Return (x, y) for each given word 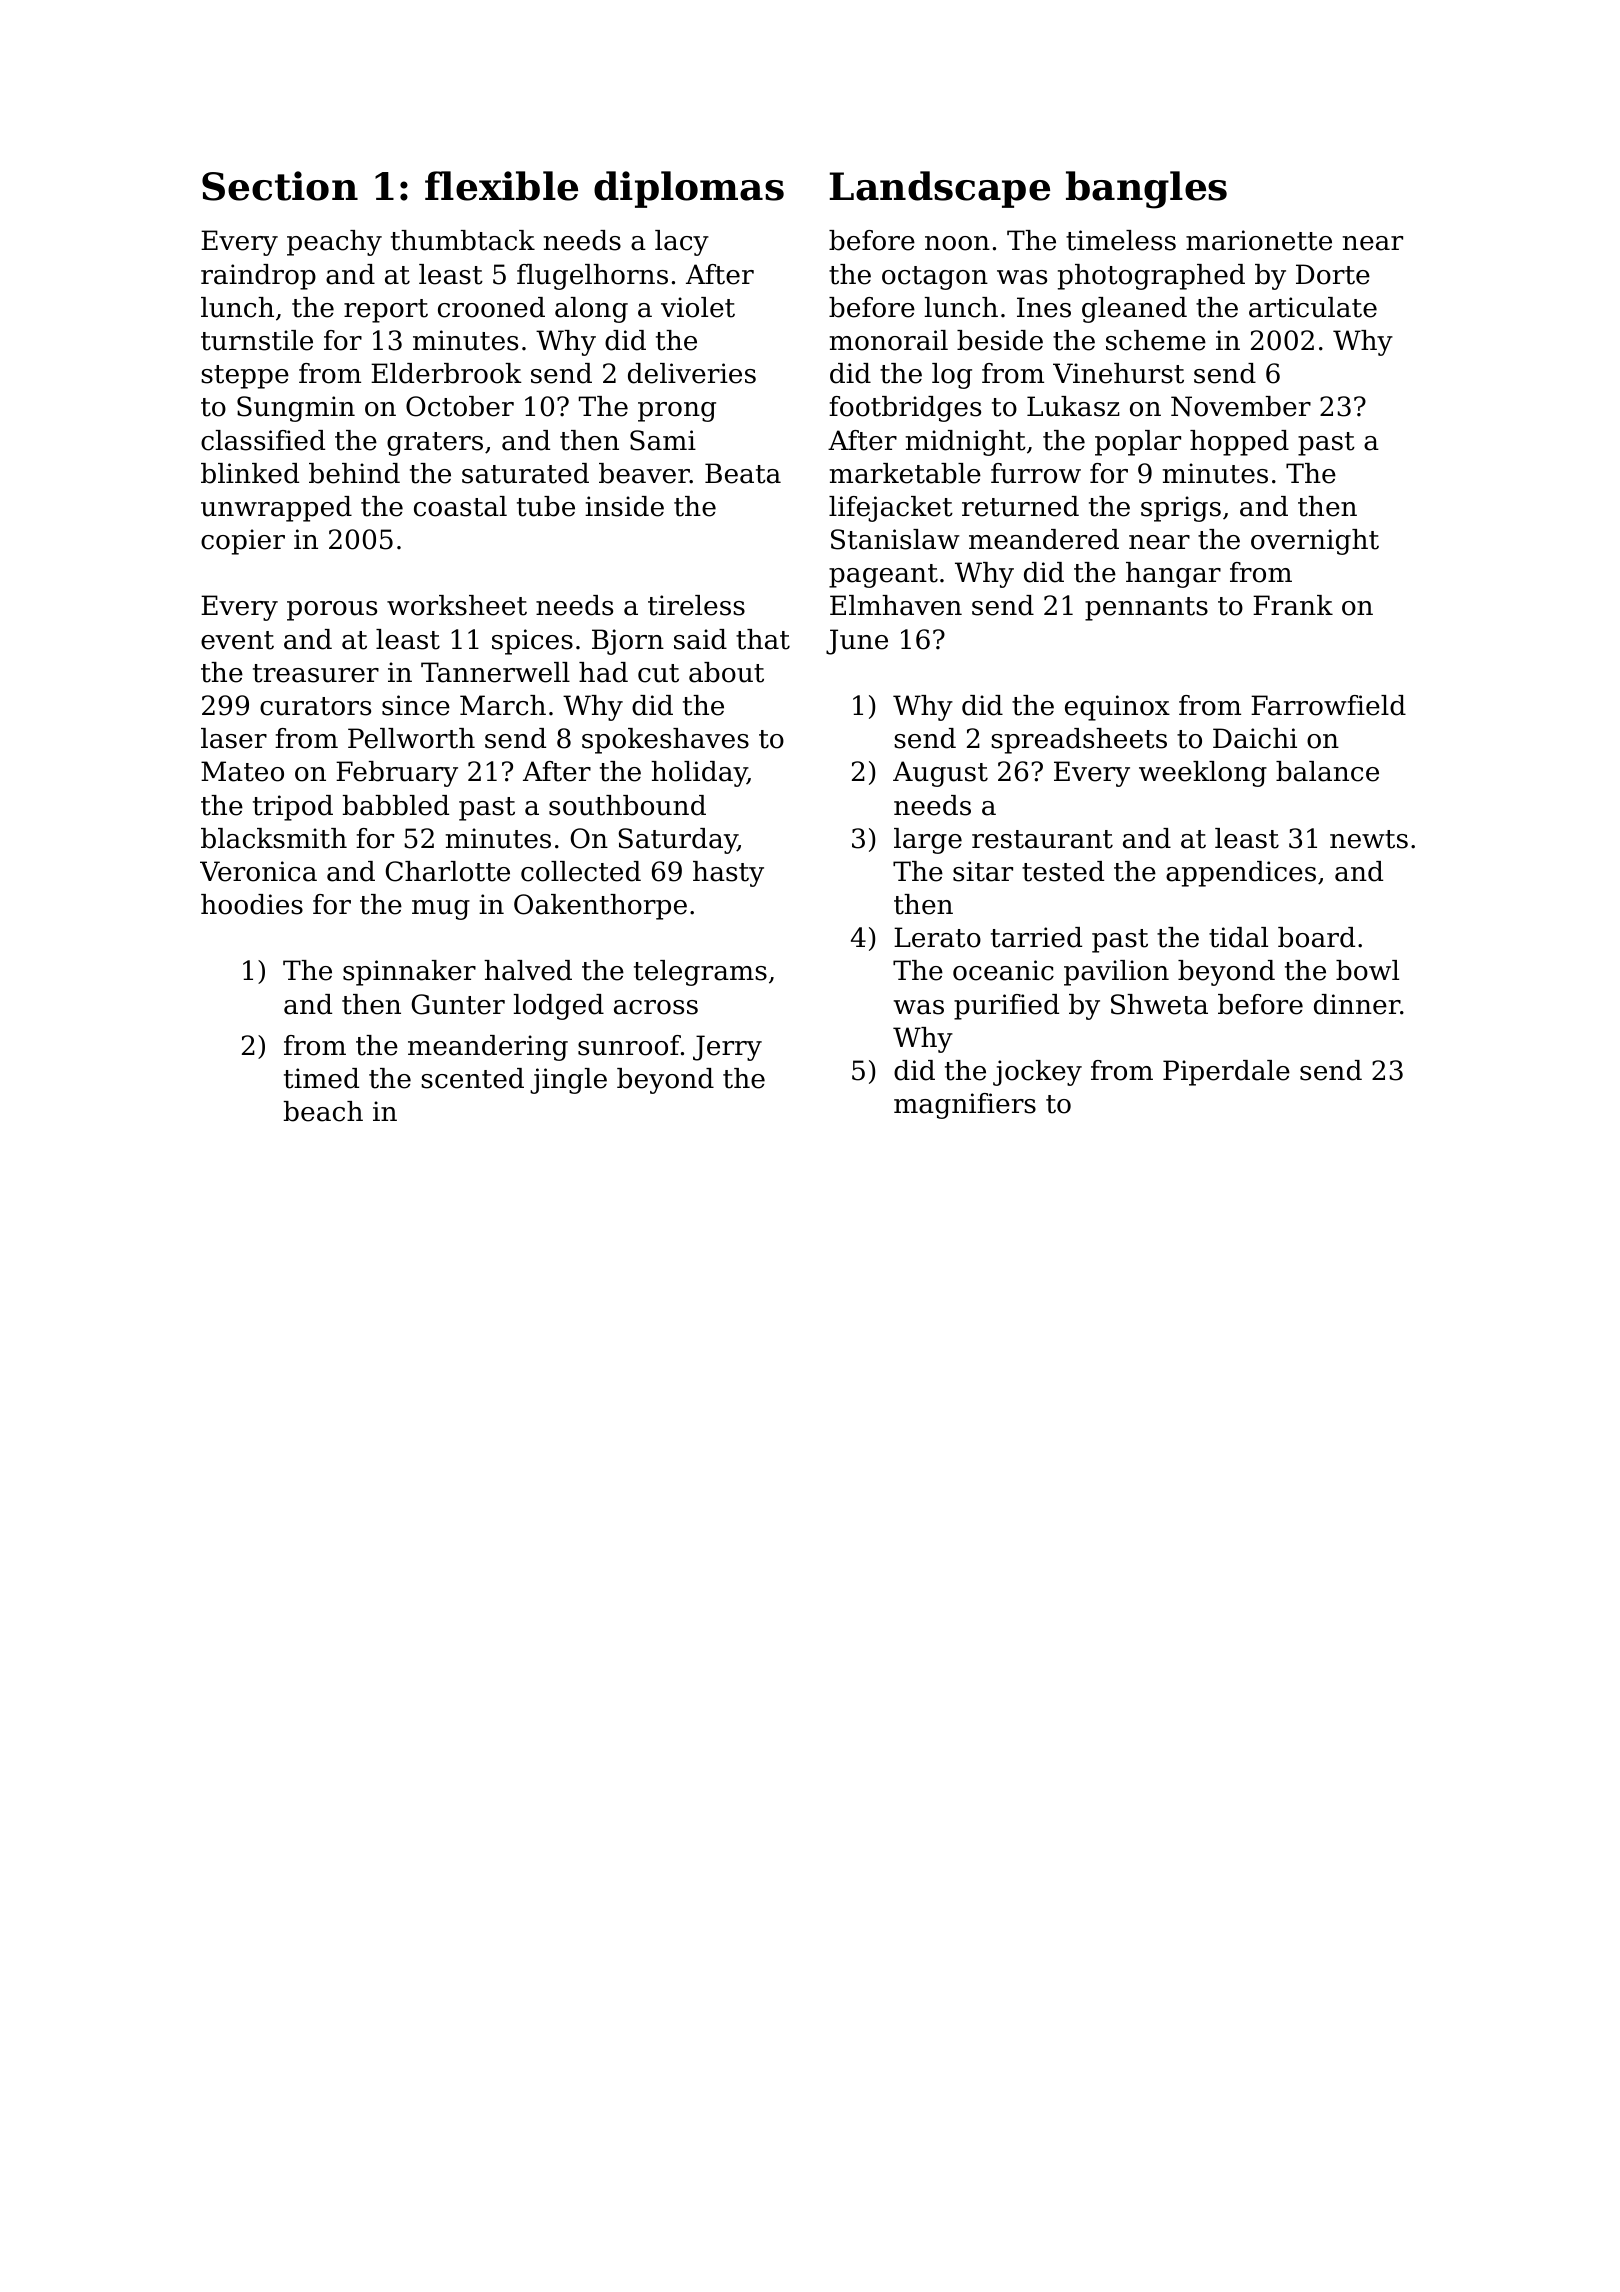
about (726, 672)
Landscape (940, 189)
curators (315, 706)
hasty (728, 874)
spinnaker (409, 973)
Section (280, 186)
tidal (1238, 937)
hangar (1173, 575)
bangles (1146, 190)
